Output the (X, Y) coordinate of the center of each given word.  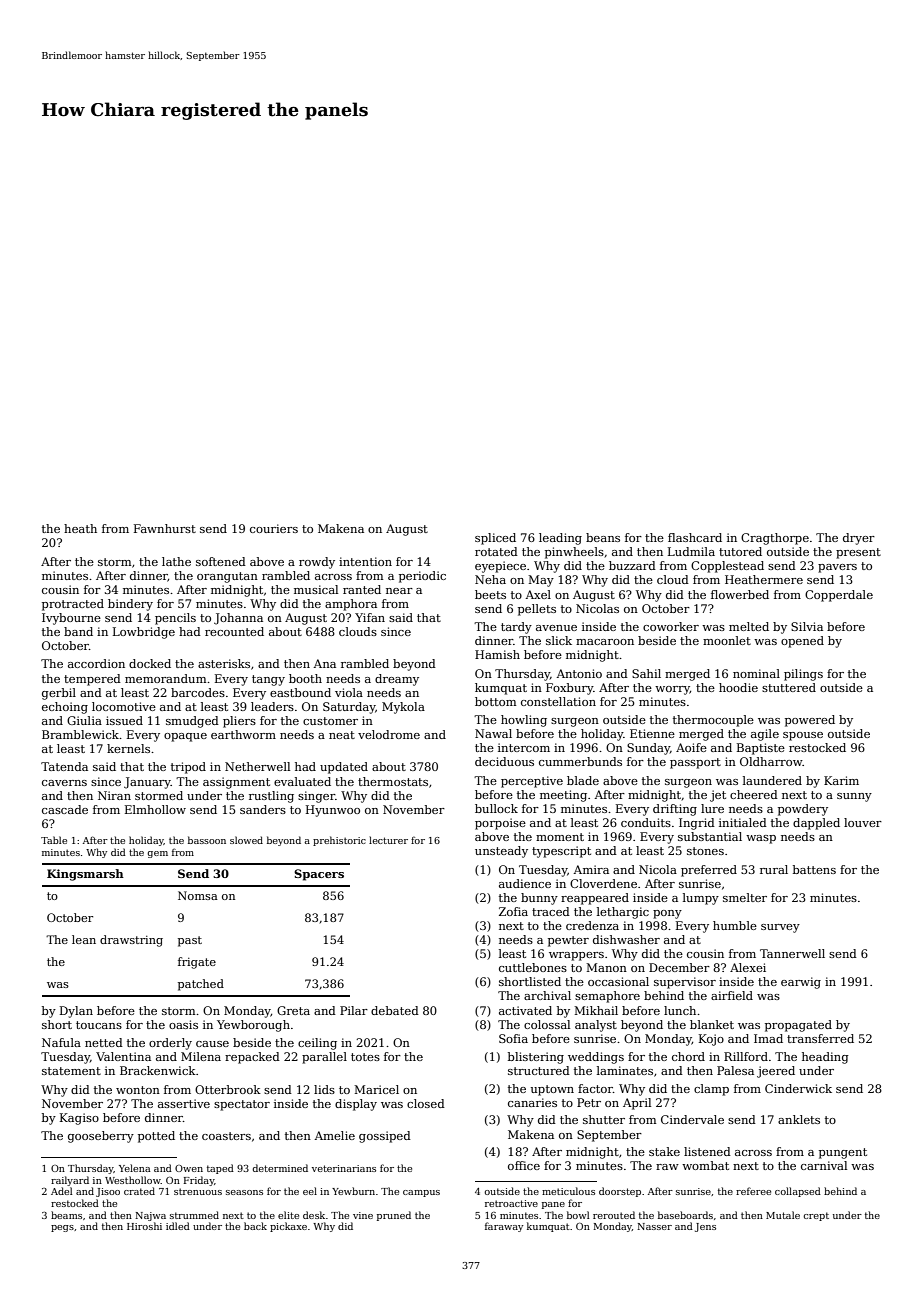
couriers (274, 528)
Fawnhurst (165, 528)
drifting (675, 810)
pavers (837, 568)
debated (395, 1010)
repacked (252, 1058)
